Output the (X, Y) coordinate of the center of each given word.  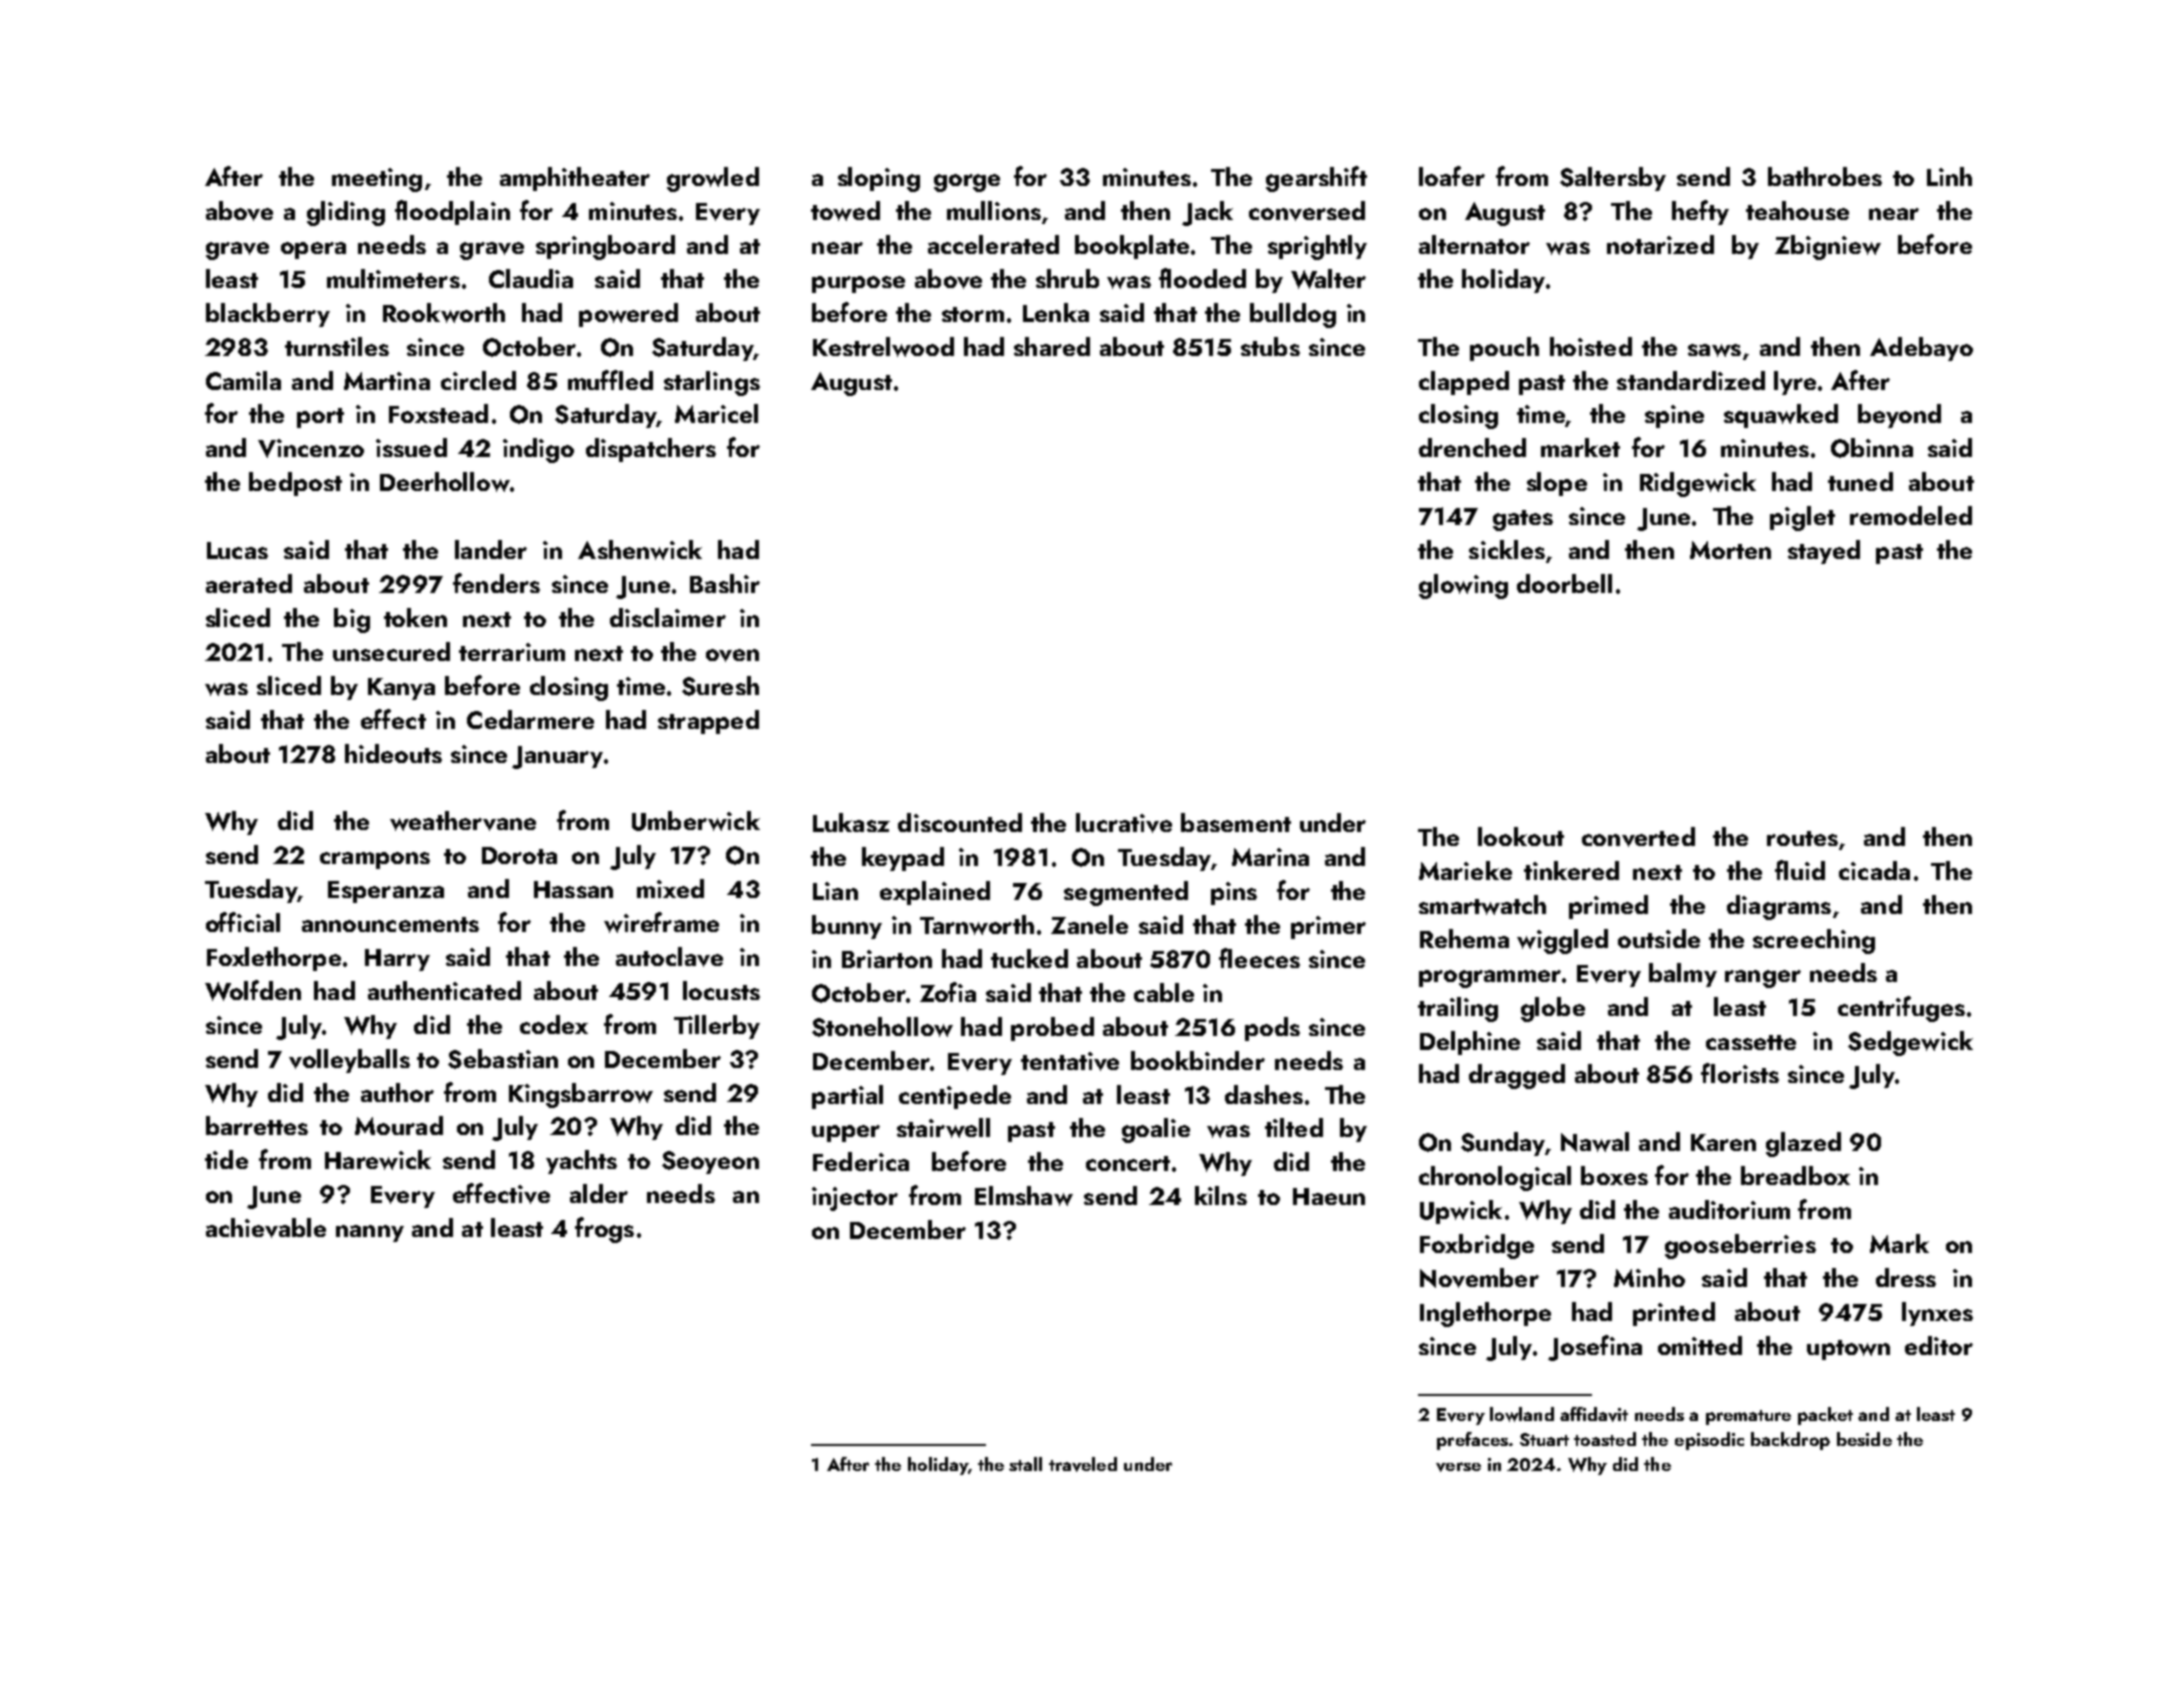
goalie (1156, 1130)
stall (1025, 1464)
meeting (377, 180)
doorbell (1564, 583)
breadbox (1795, 1175)
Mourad (399, 1125)
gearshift (1316, 179)
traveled (1083, 1464)
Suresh (720, 686)
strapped (708, 722)
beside (1864, 1439)
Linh (1949, 176)
